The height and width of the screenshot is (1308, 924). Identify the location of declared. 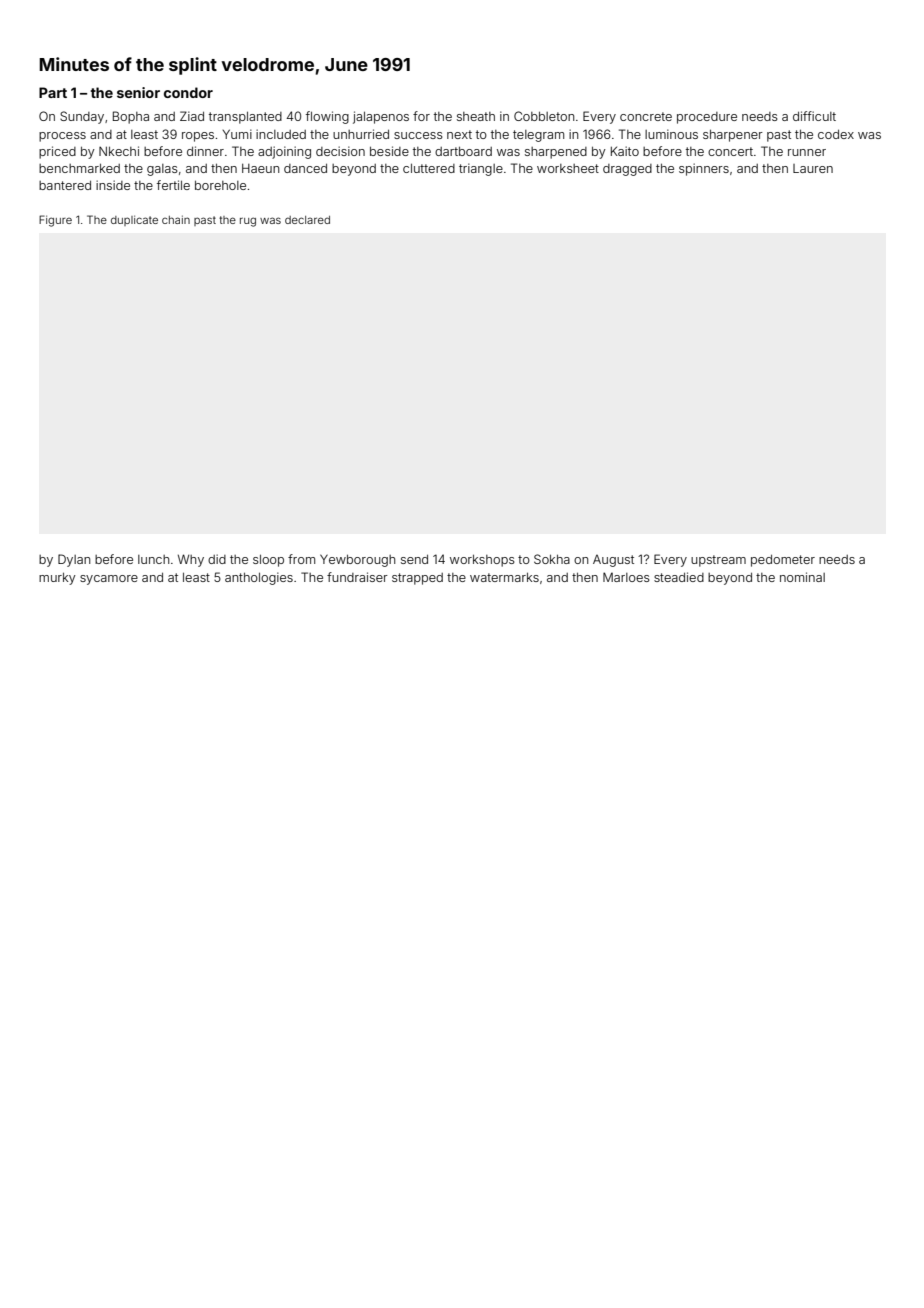
(307, 220).
